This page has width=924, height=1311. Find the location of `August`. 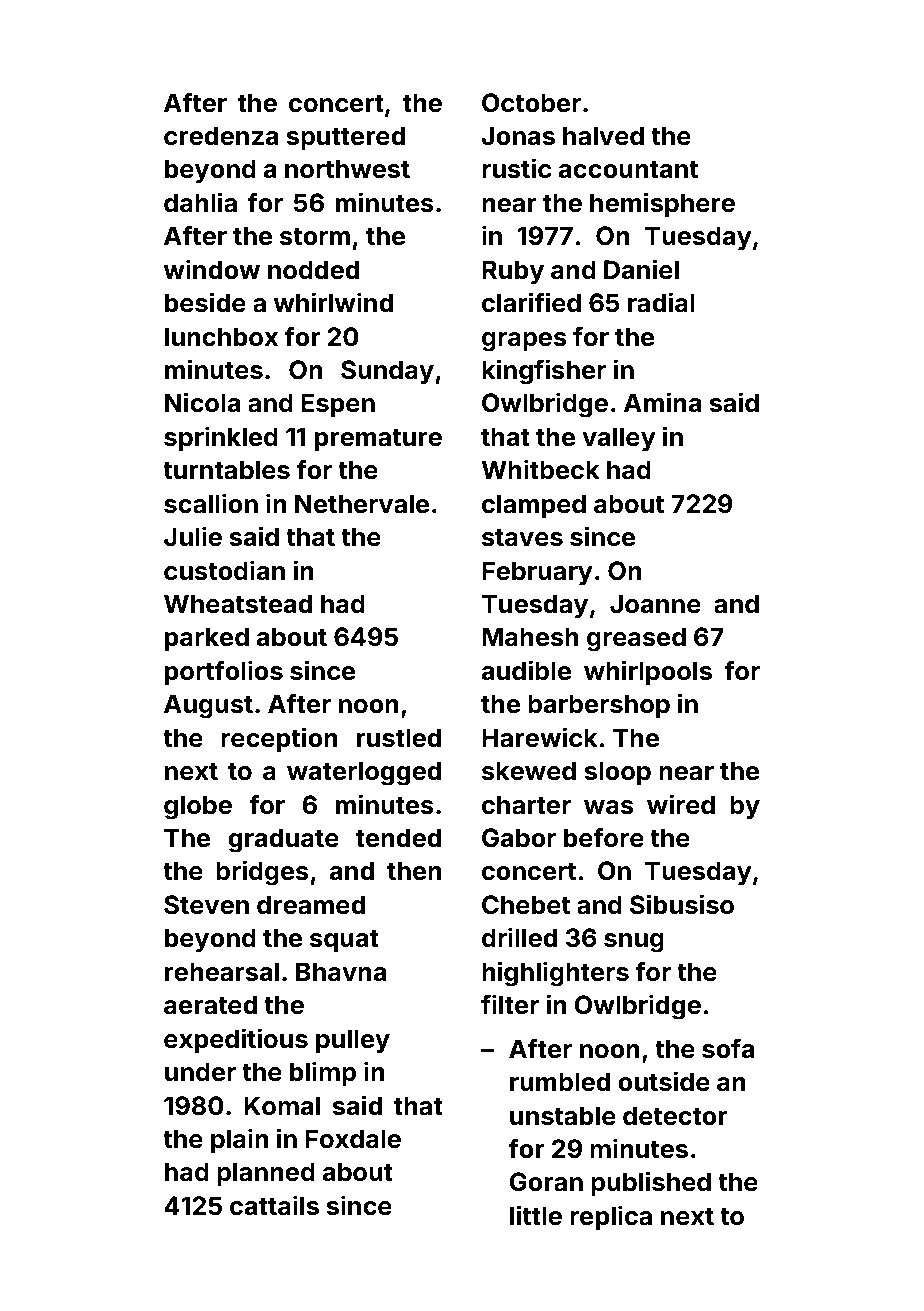

August is located at coordinates (208, 706).
